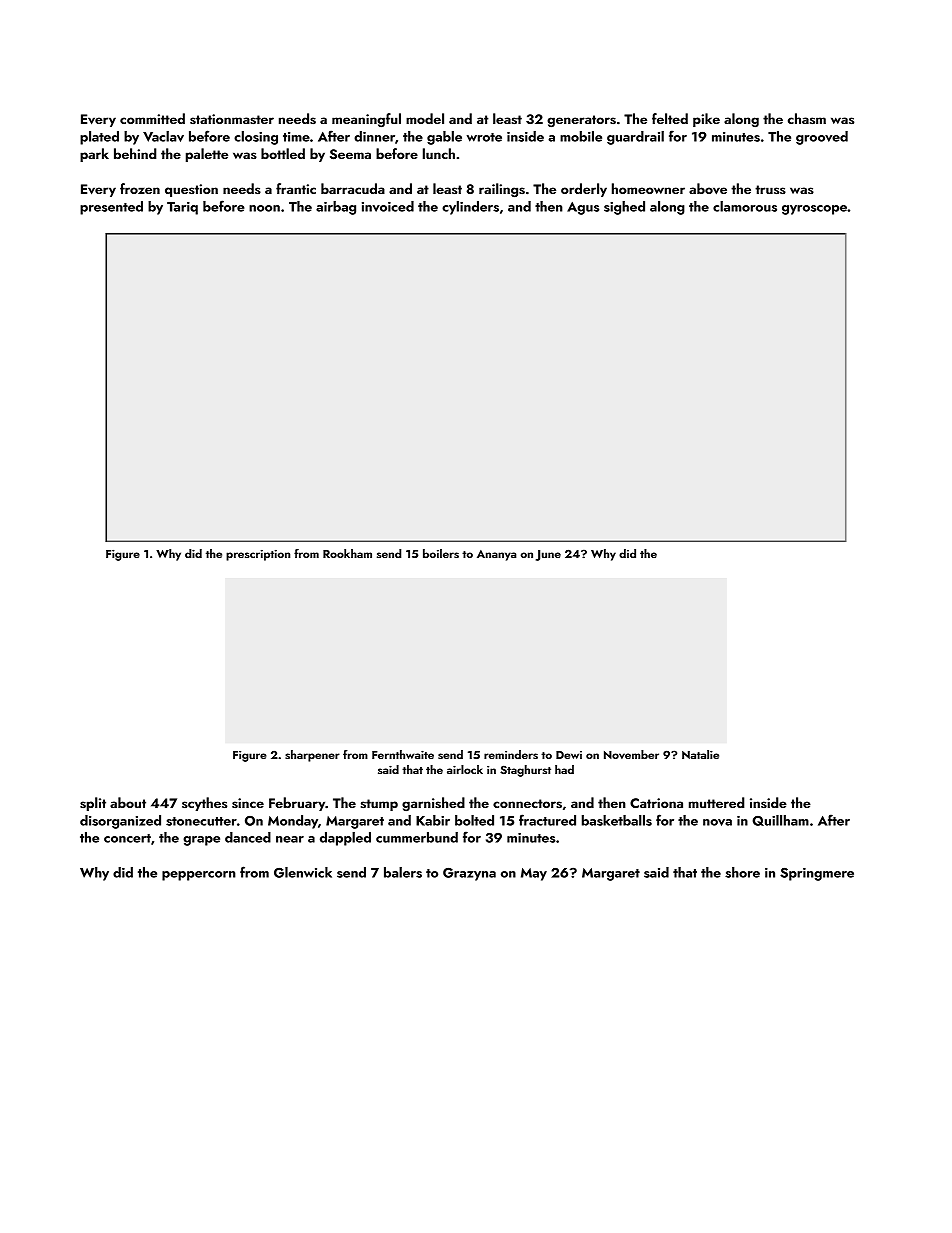  What do you see at coordinates (248, 803) in the screenshot?
I see `since` at bounding box center [248, 803].
